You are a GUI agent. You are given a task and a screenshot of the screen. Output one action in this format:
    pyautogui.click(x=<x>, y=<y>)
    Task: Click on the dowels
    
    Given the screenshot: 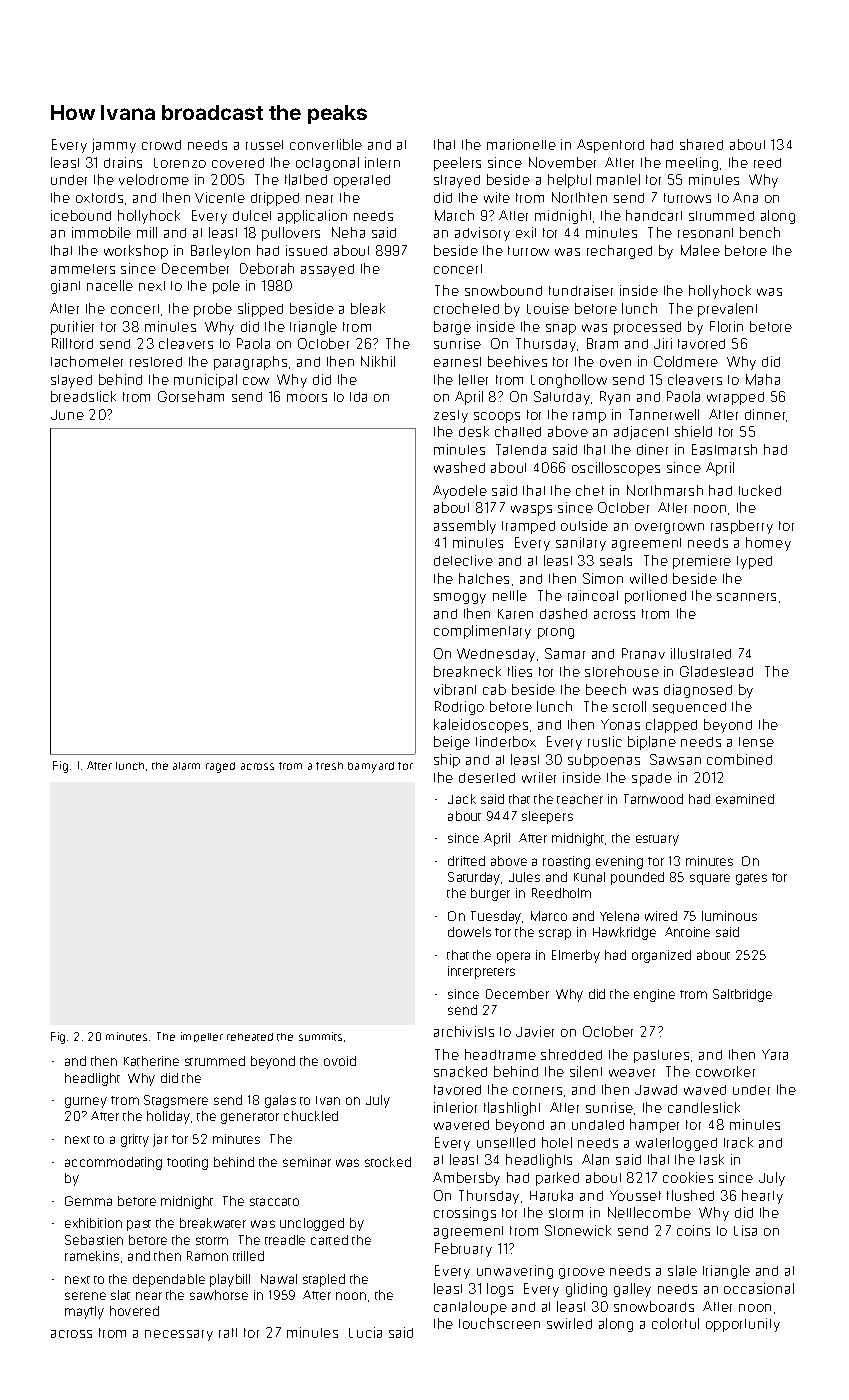 What is the action you would take?
    pyautogui.click(x=469, y=932)
